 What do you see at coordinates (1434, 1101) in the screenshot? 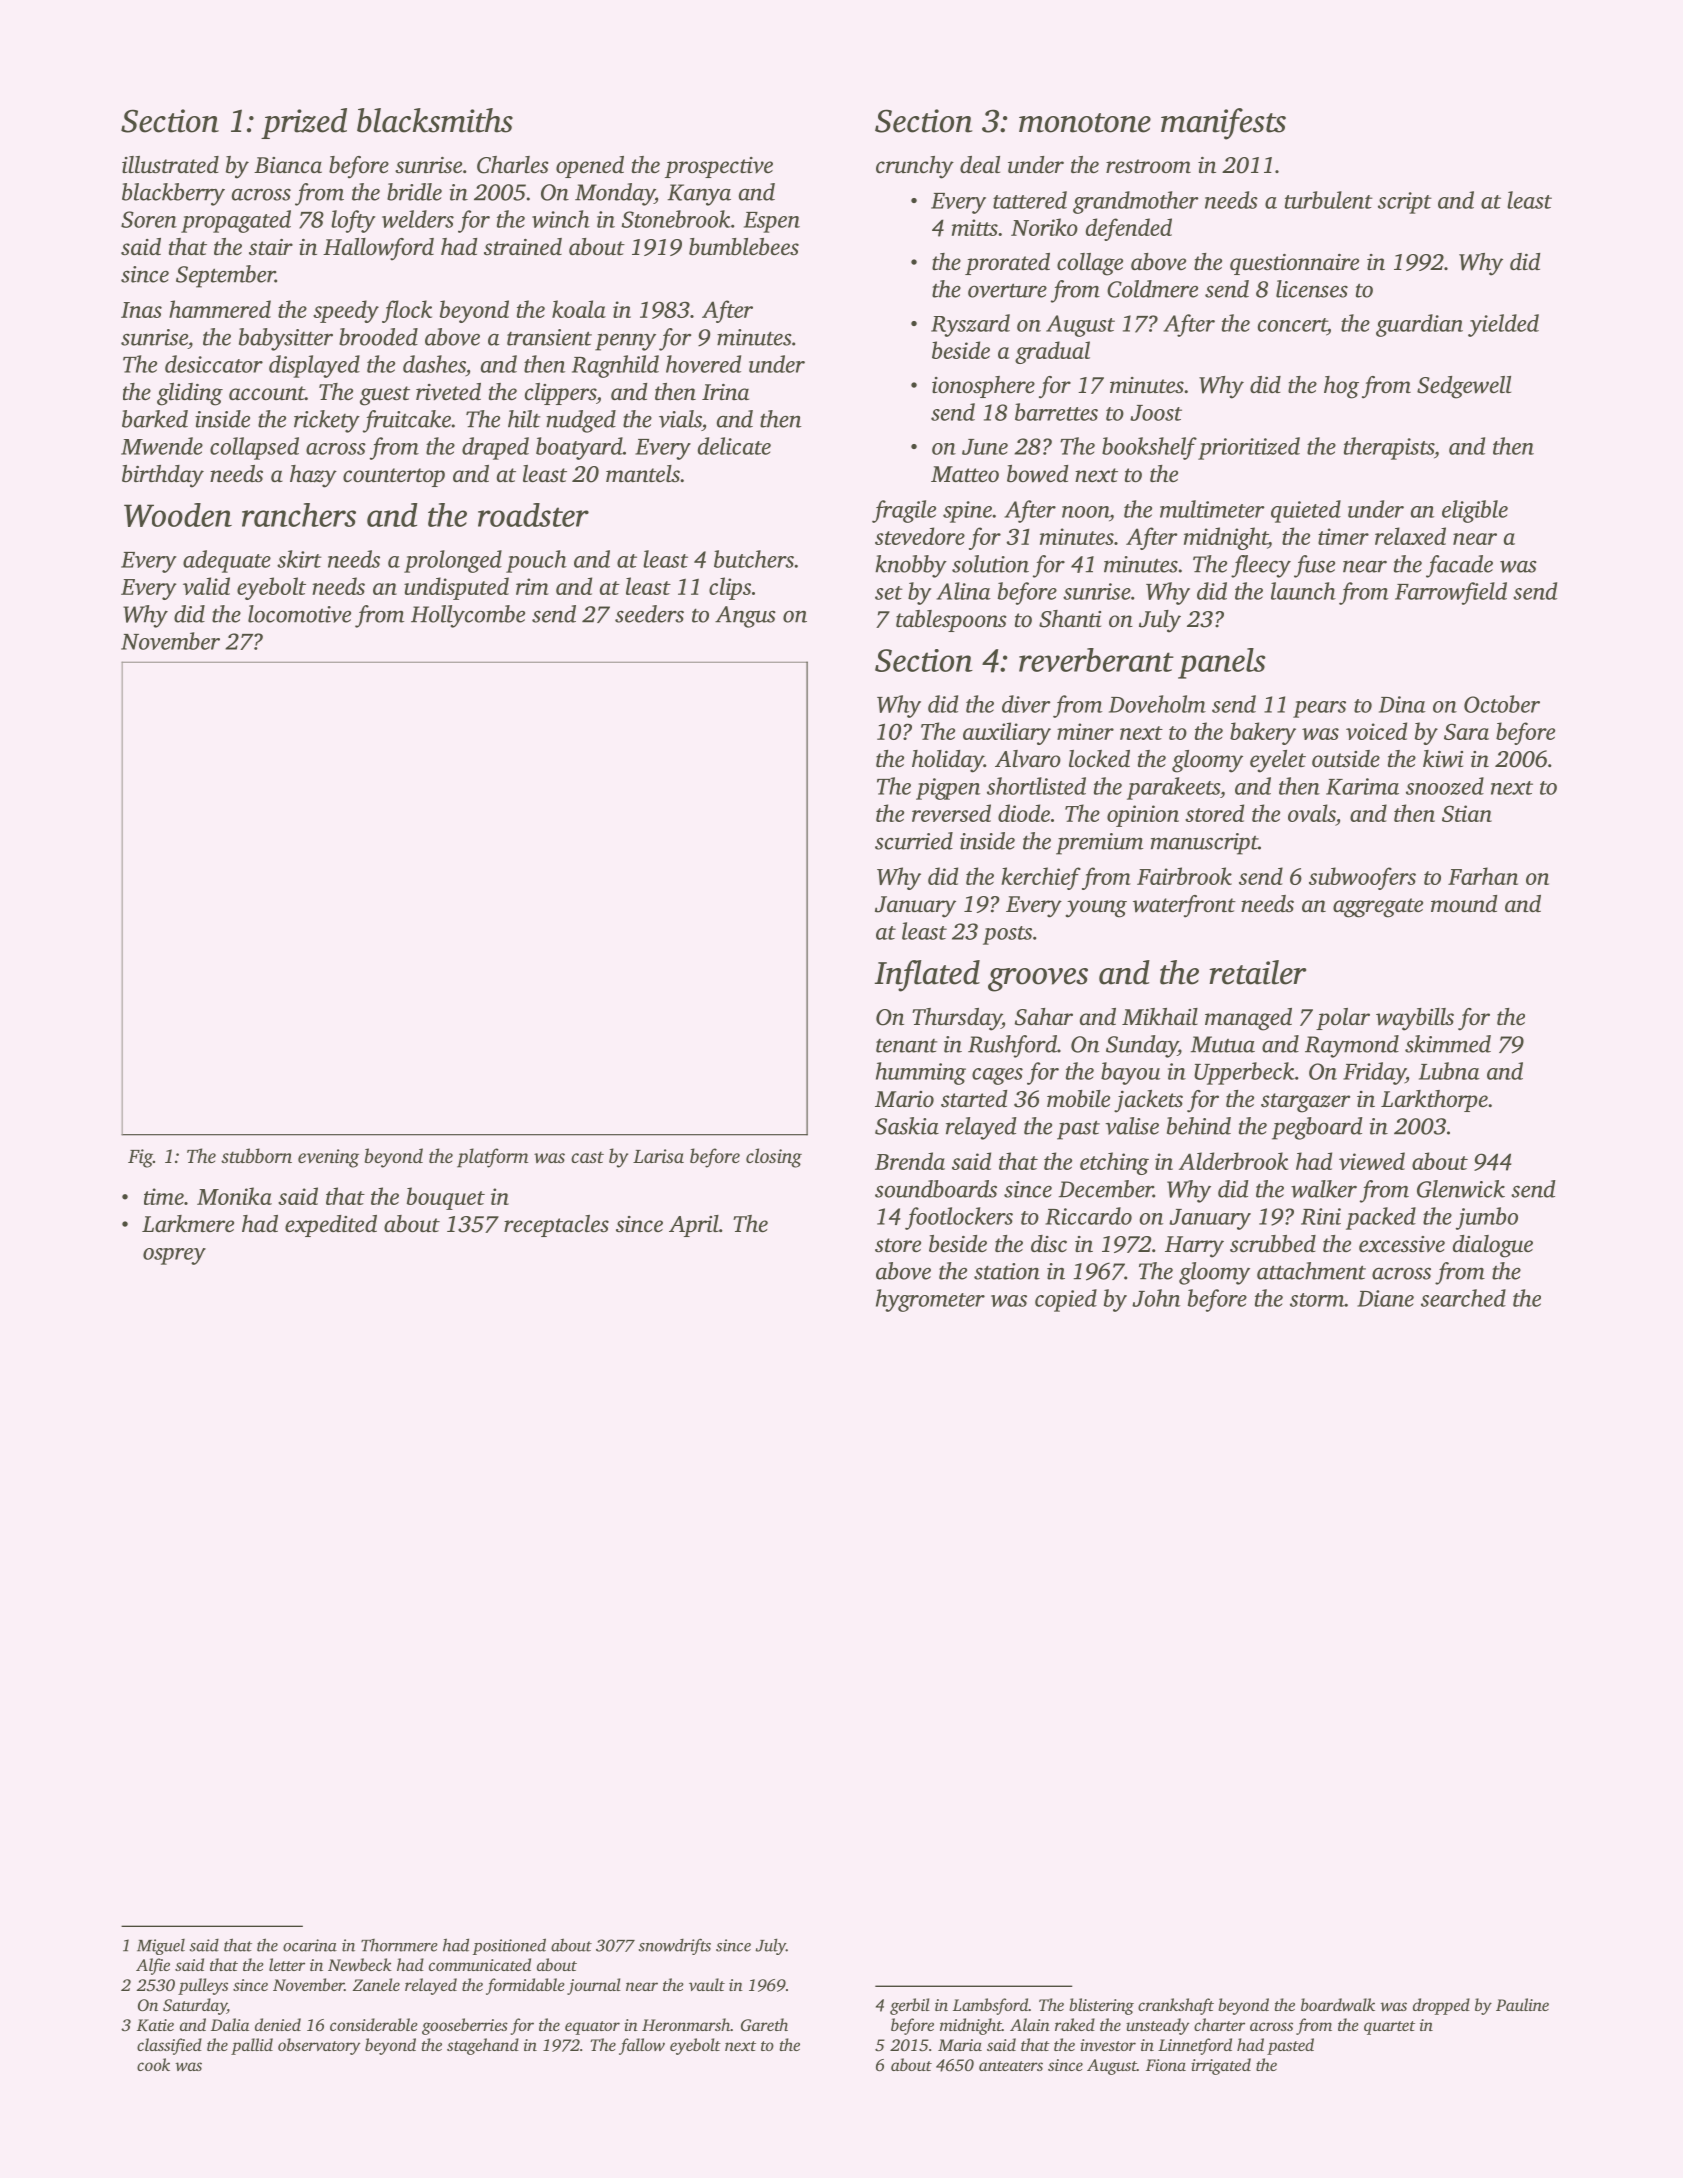
I see `Larkthorpe` at bounding box center [1434, 1101].
